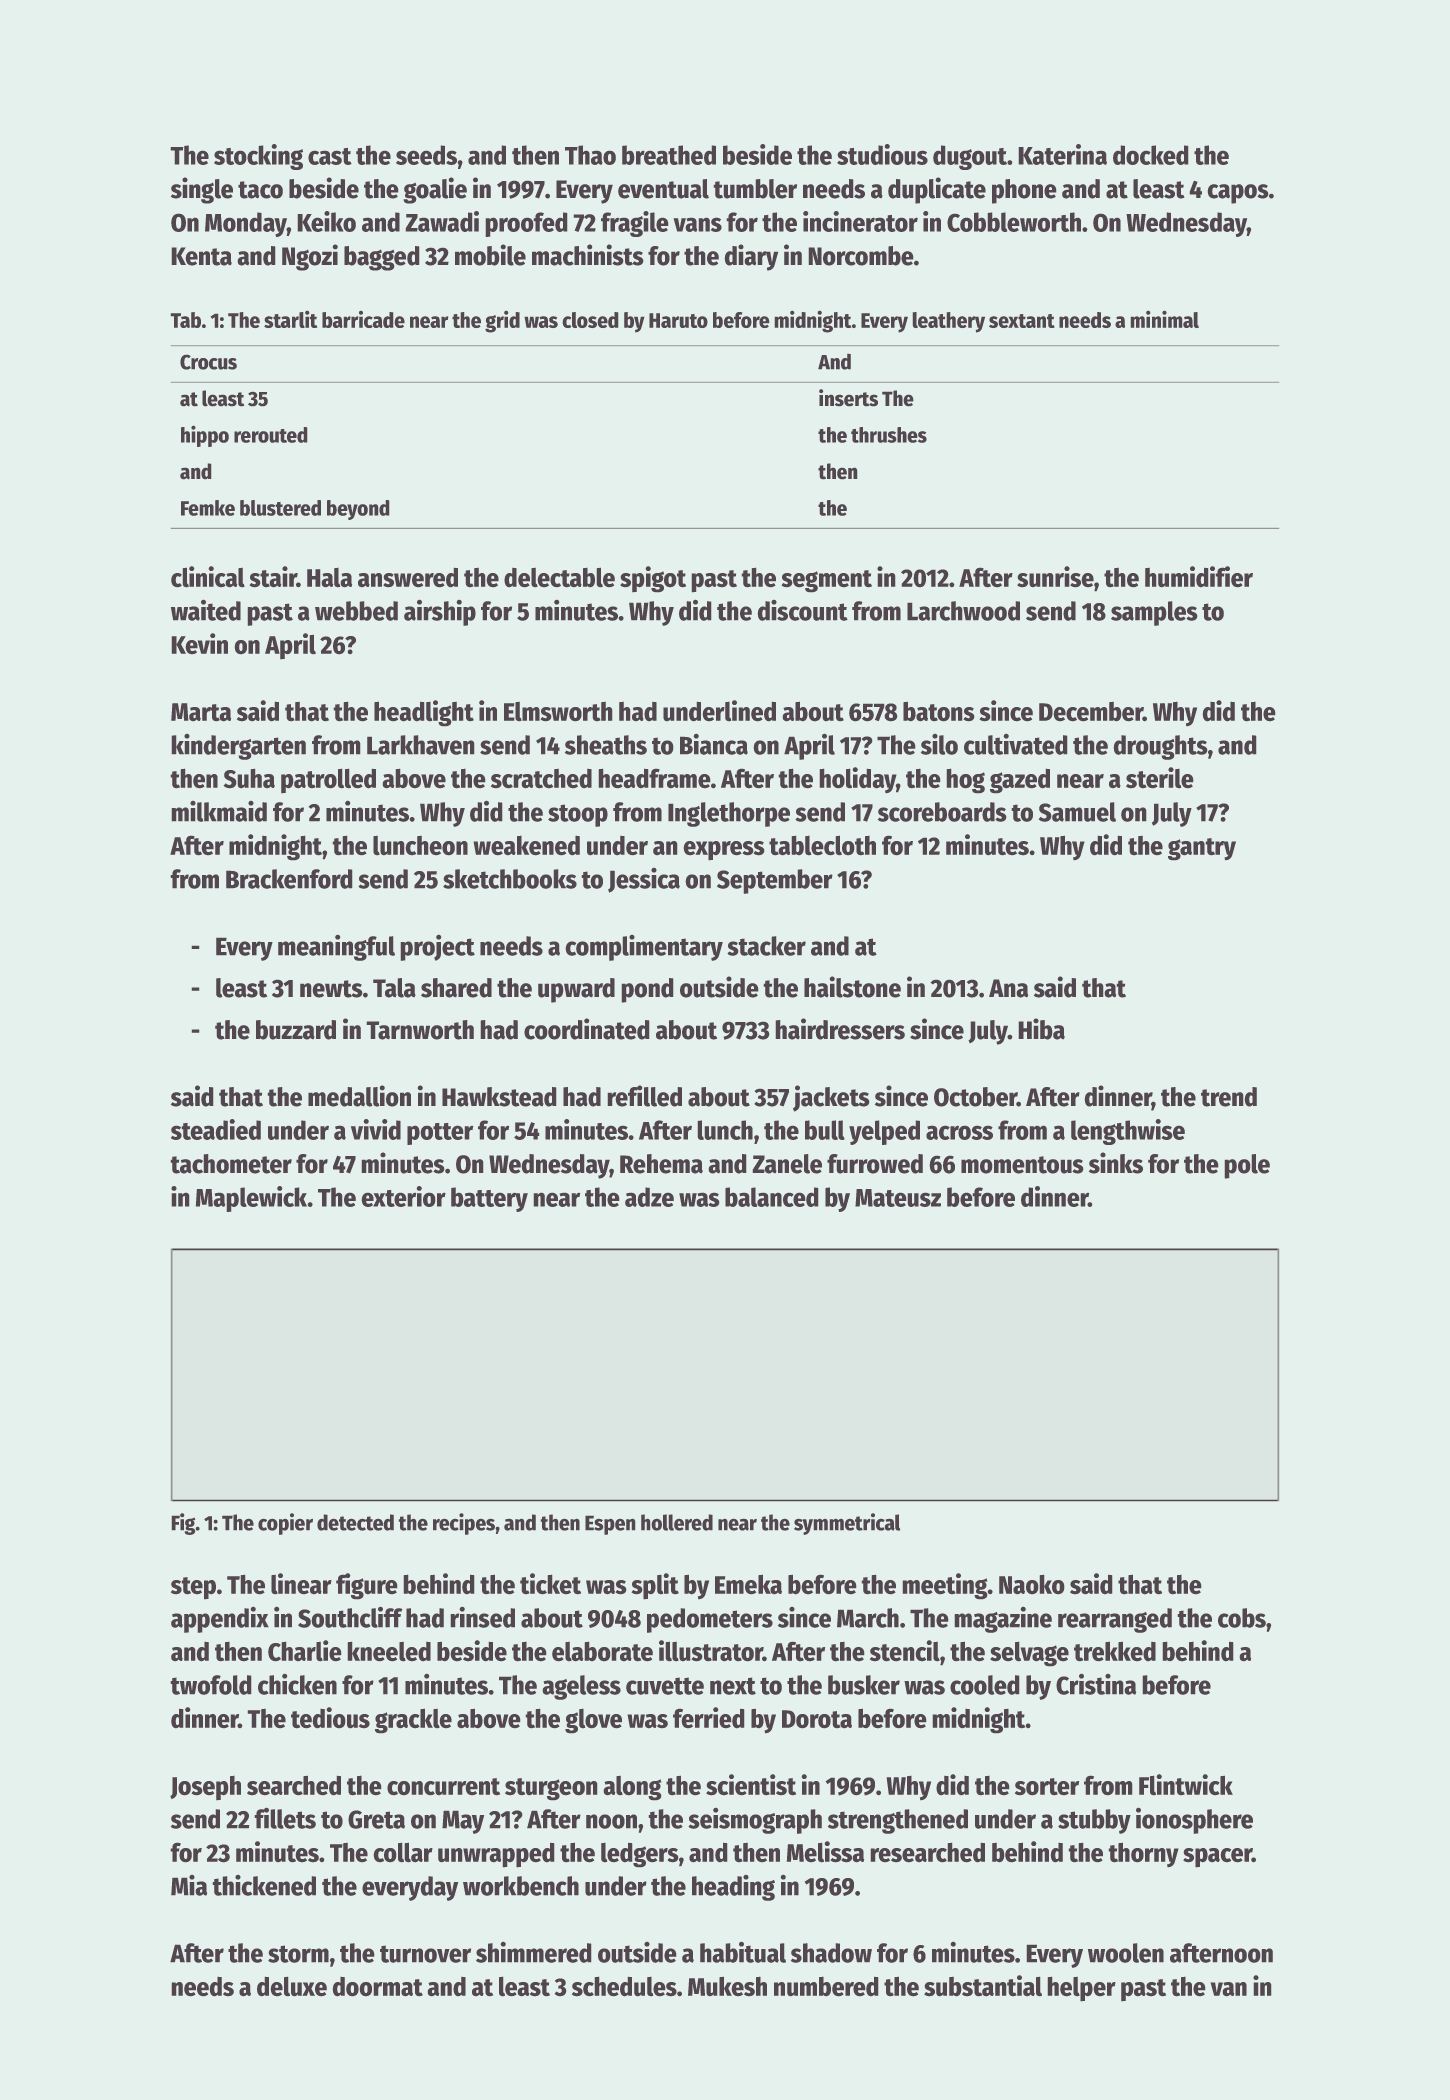 This document has height=2100, width=1450. I want to click on Mateusz, so click(898, 1198).
